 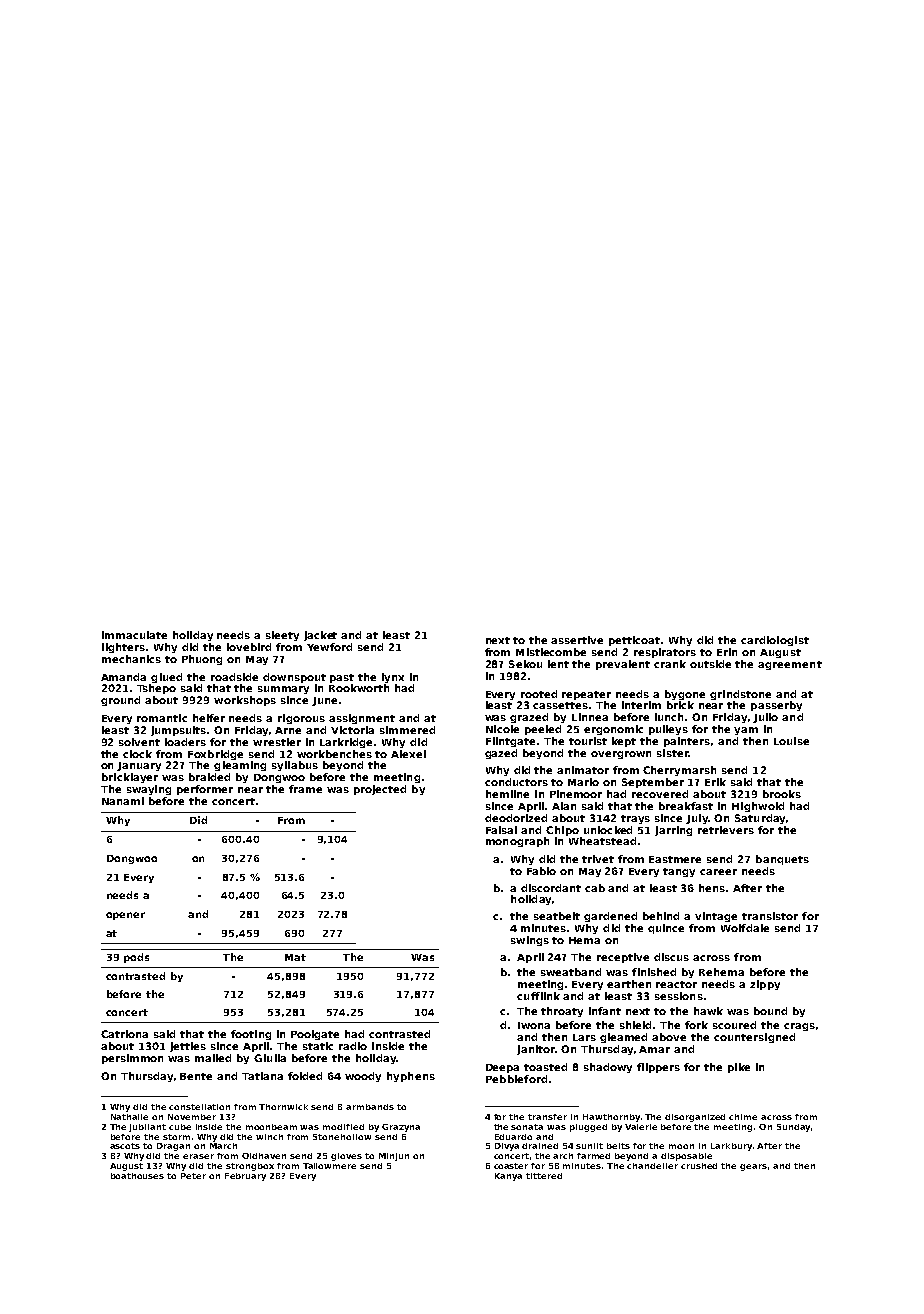 What do you see at coordinates (666, 929) in the image?
I see `quince` at bounding box center [666, 929].
